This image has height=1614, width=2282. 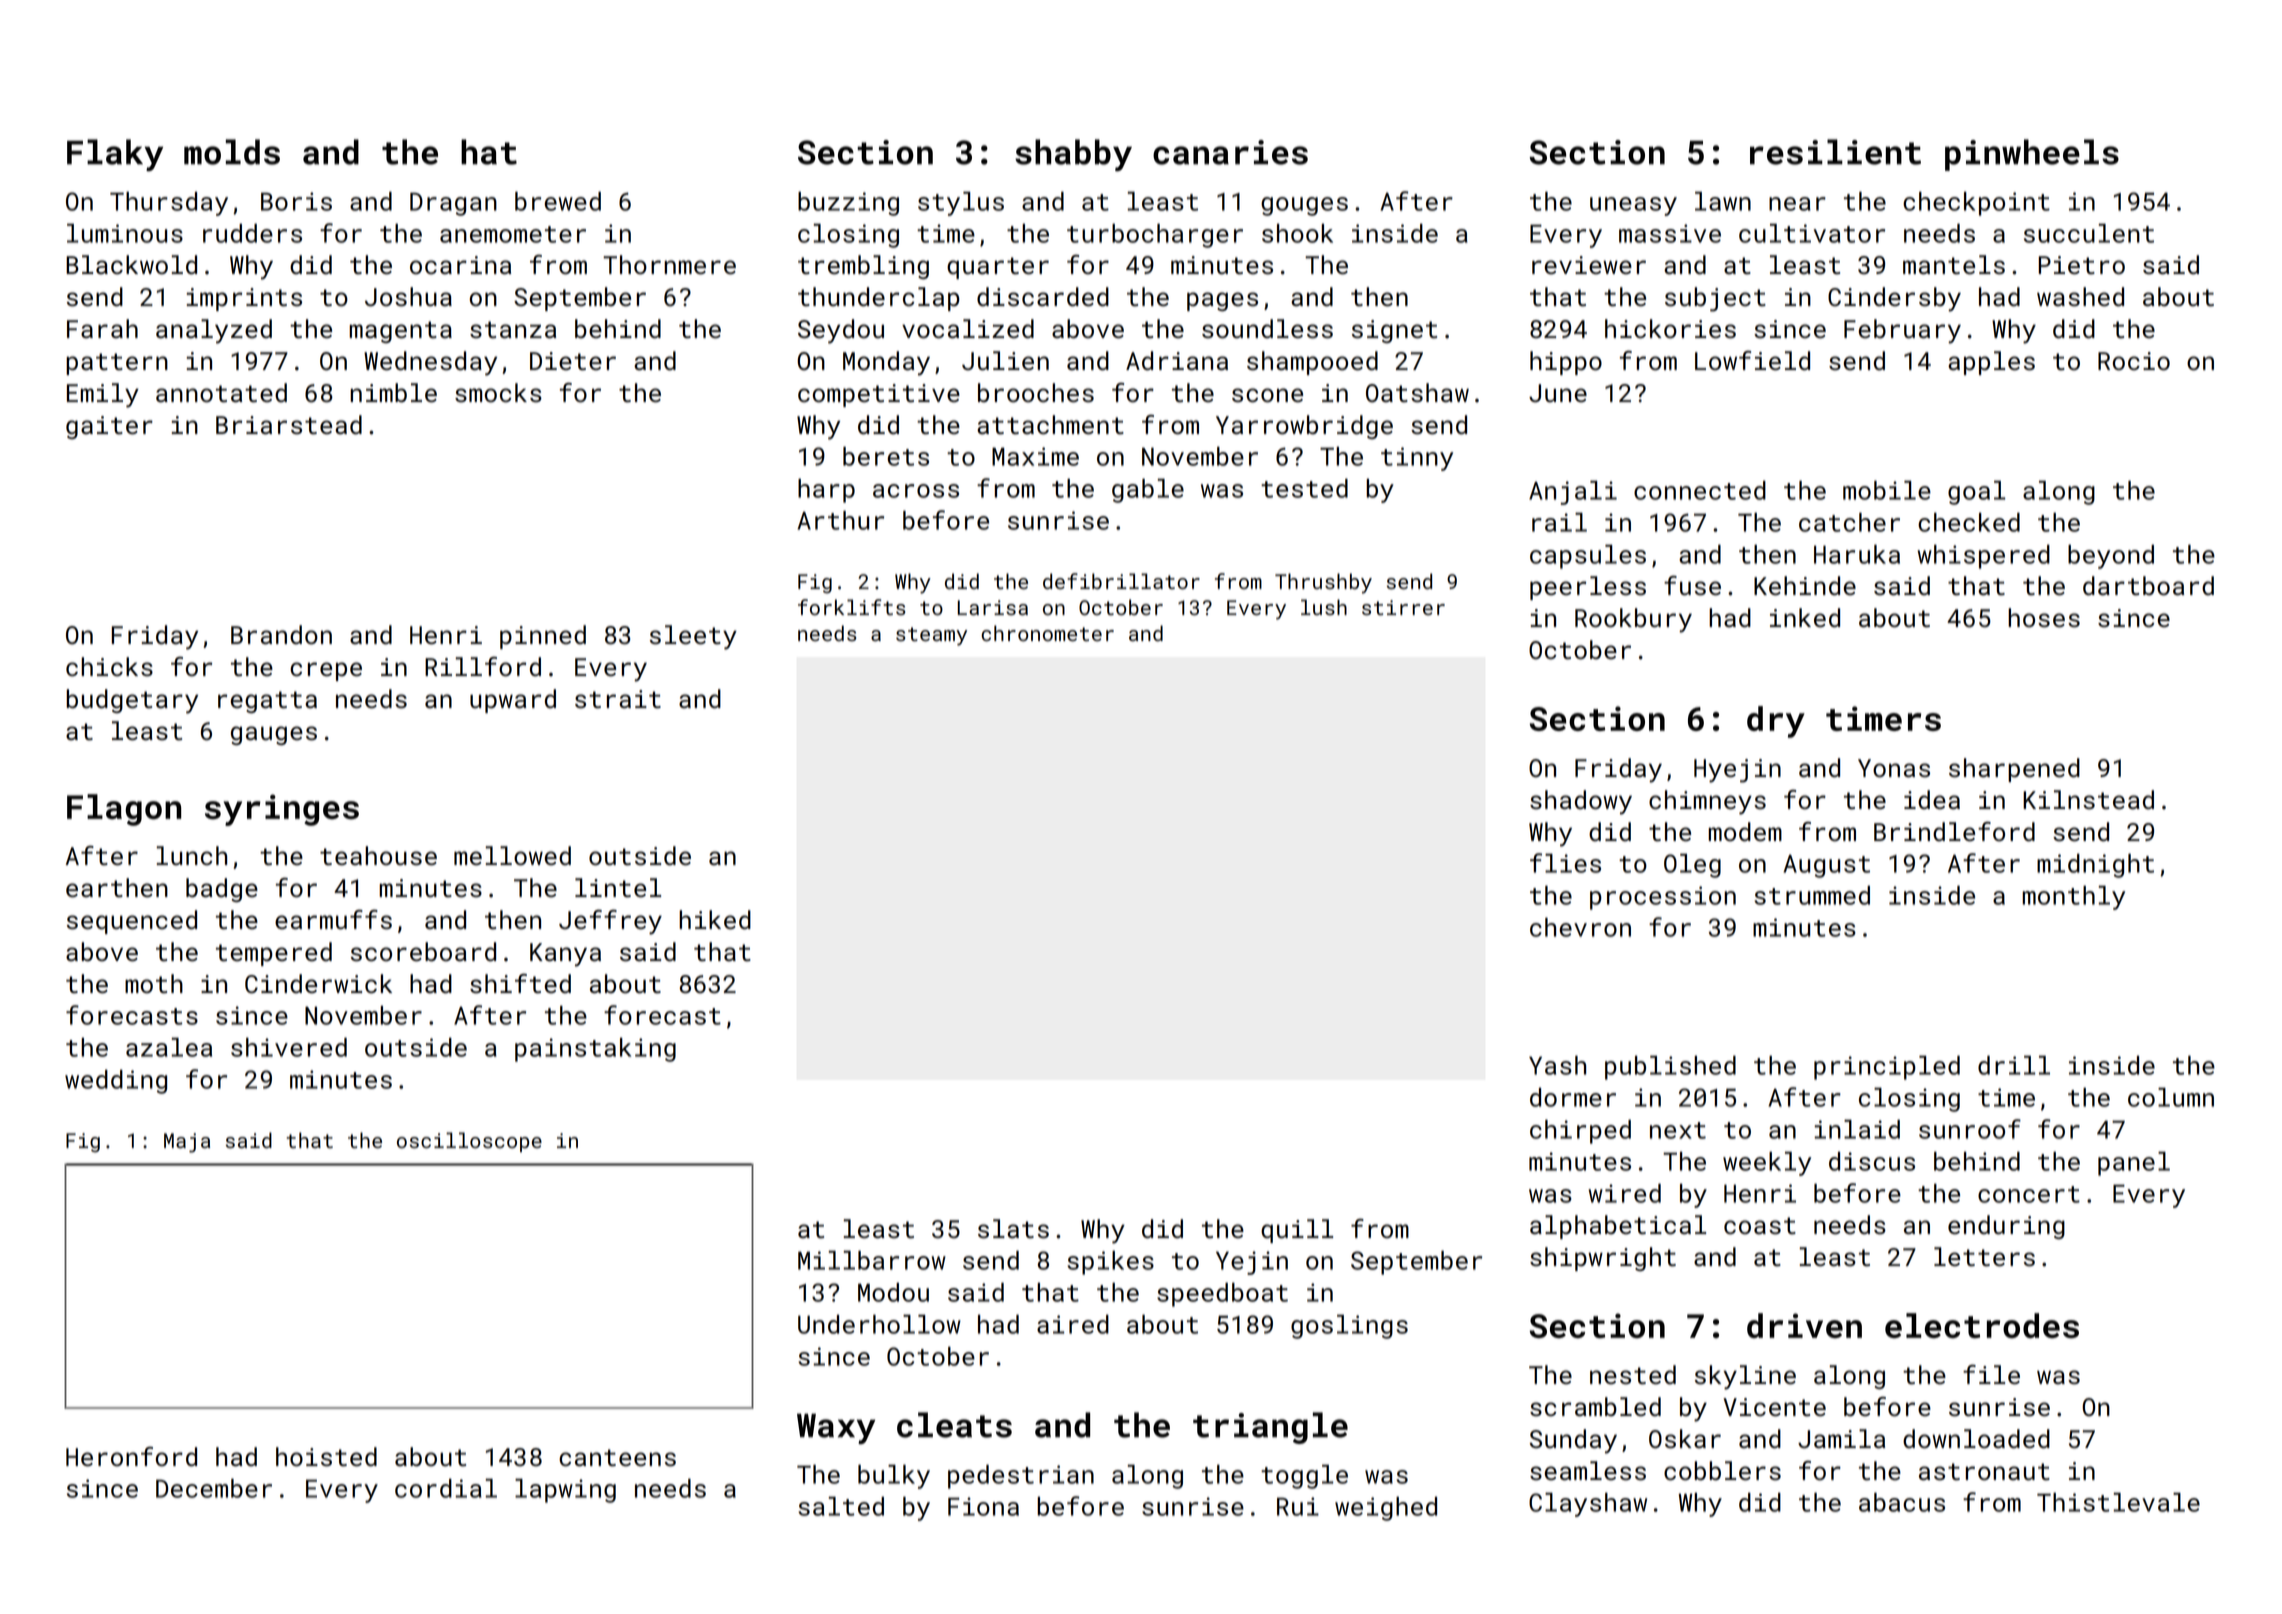 I want to click on Rookbury, so click(x=1633, y=620).
